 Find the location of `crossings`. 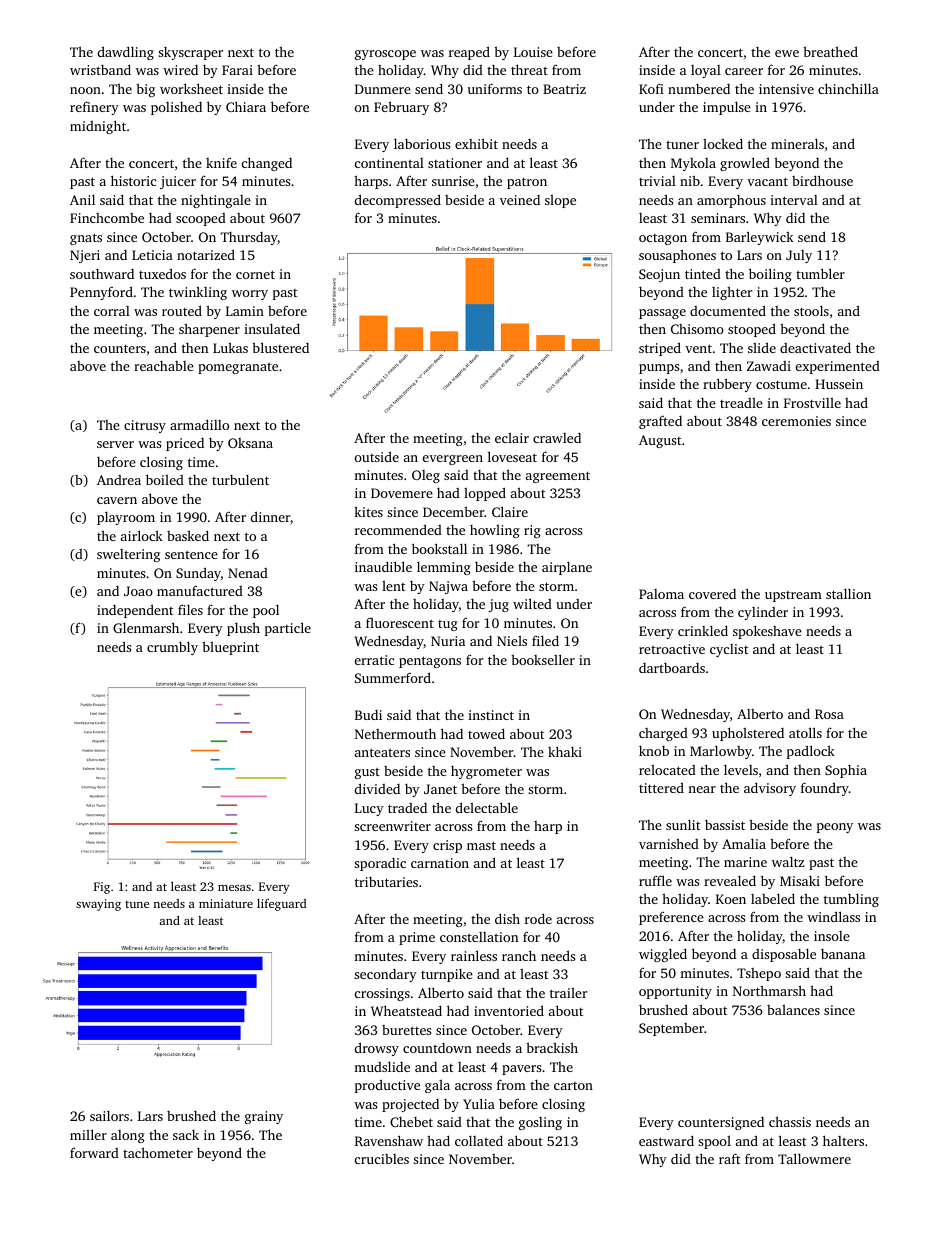

crossings is located at coordinates (382, 994).
